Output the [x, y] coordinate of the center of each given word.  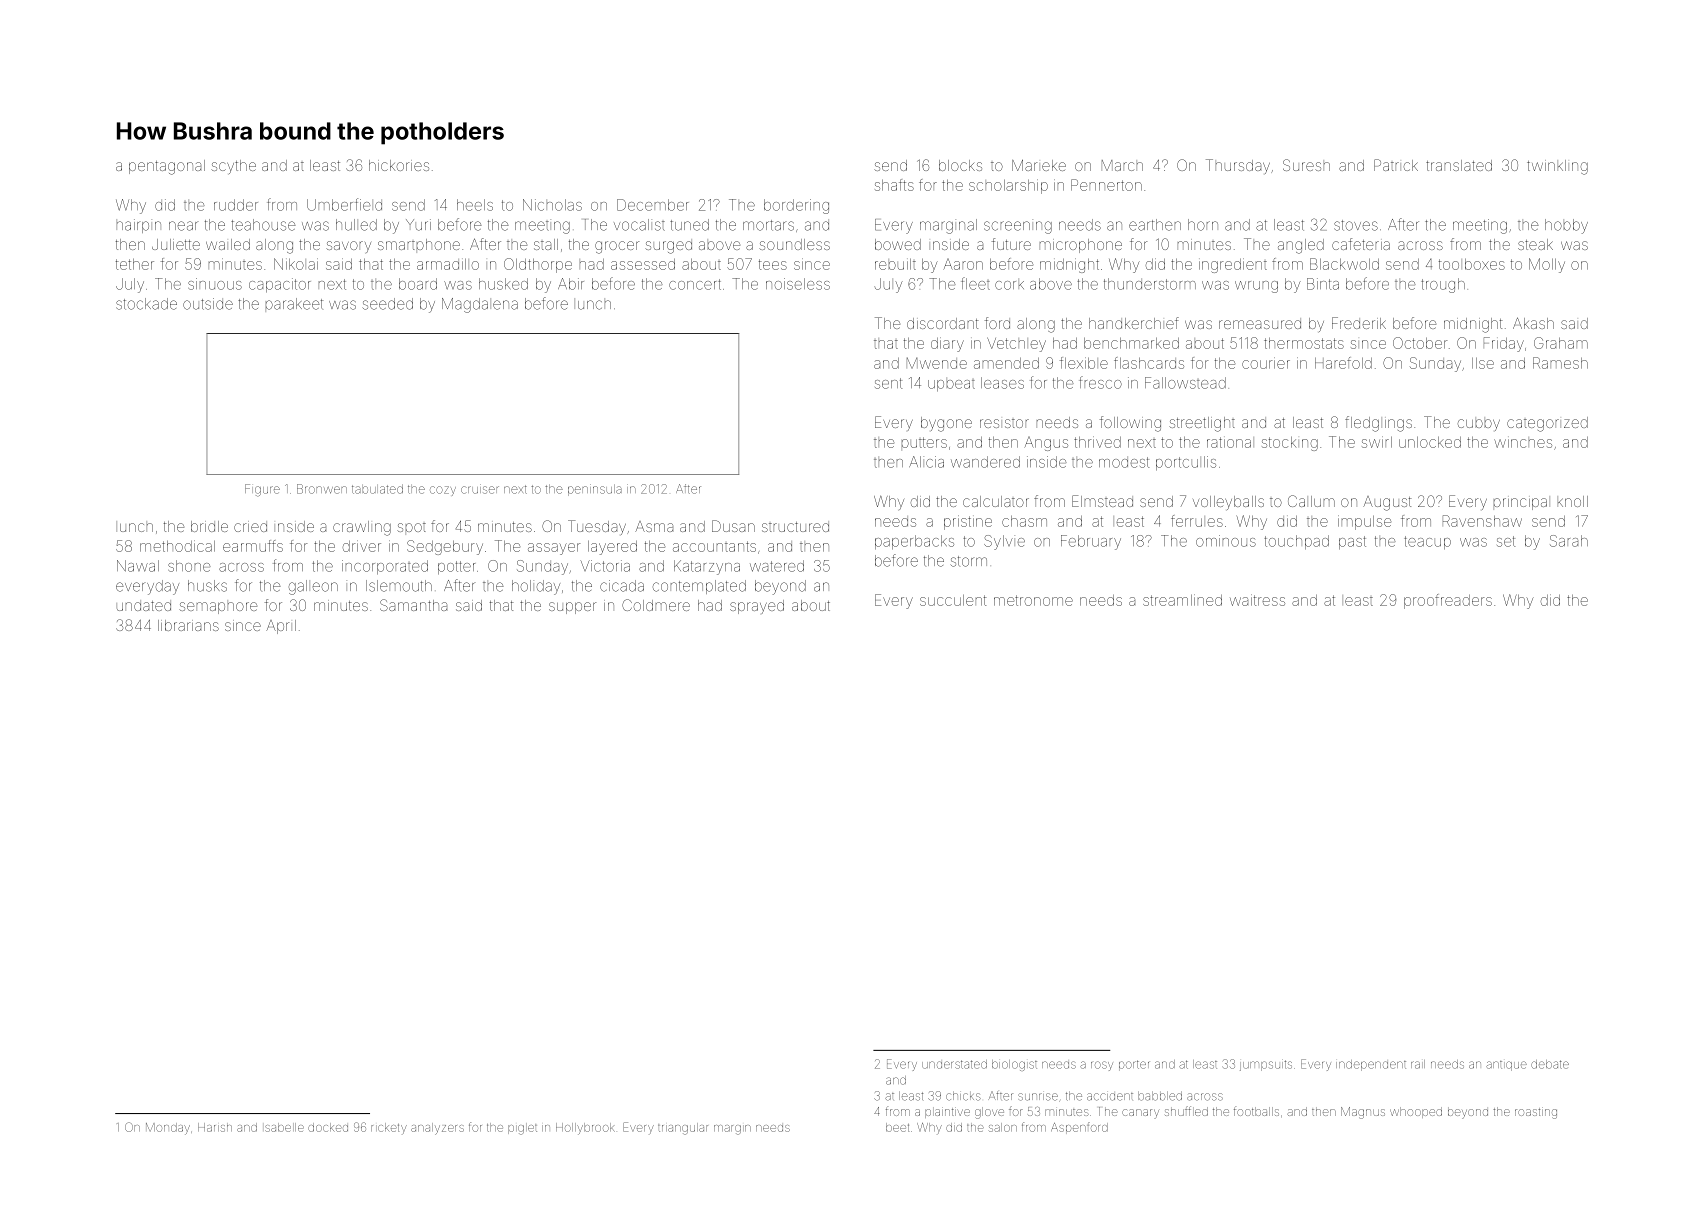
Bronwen [322, 489]
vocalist [639, 225]
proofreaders [1448, 601]
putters [924, 442]
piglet [522, 1129]
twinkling [1557, 167]
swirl [1377, 442]
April [281, 627]
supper [572, 608]
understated [954, 1064]
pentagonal [167, 167]
